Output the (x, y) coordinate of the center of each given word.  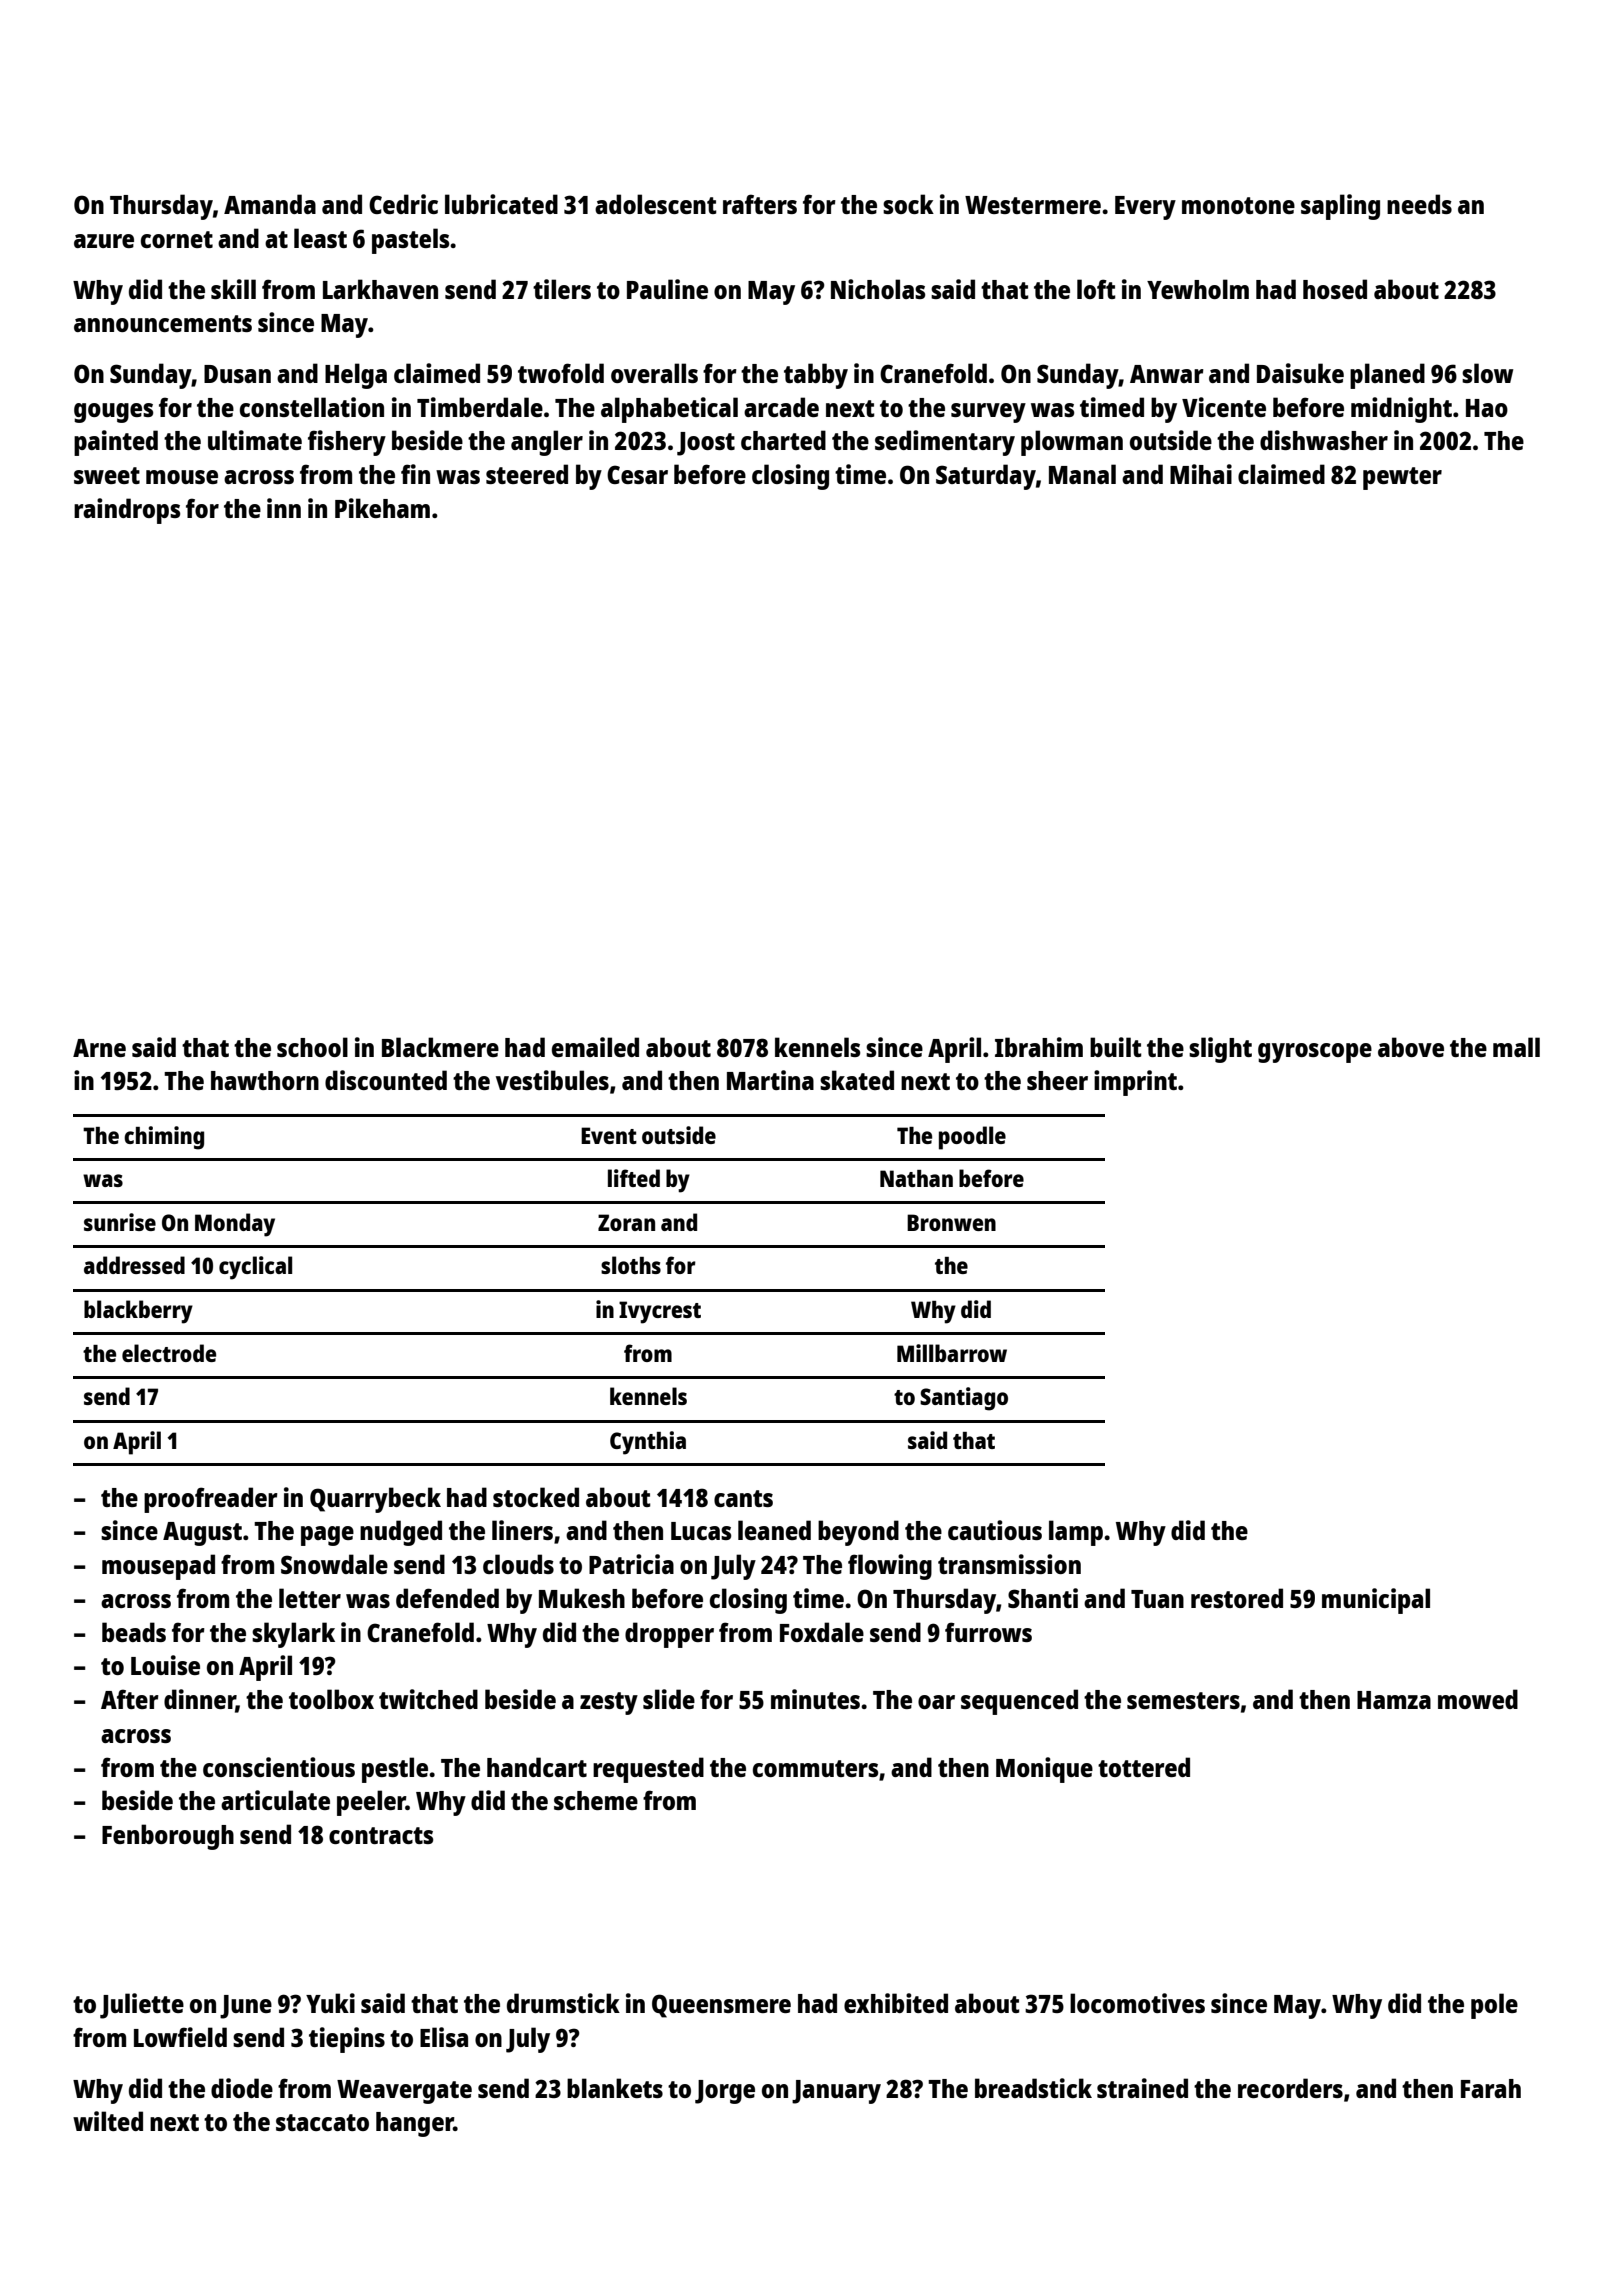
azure (104, 241)
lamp (1076, 1533)
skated (857, 1080)
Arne (99, 1048)
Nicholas (878, 289)
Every (1145, 208)
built (1116, 1047)
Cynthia (648, 1443)
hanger (415, 2124)
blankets (615, 2088)
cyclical (255, 1268)
